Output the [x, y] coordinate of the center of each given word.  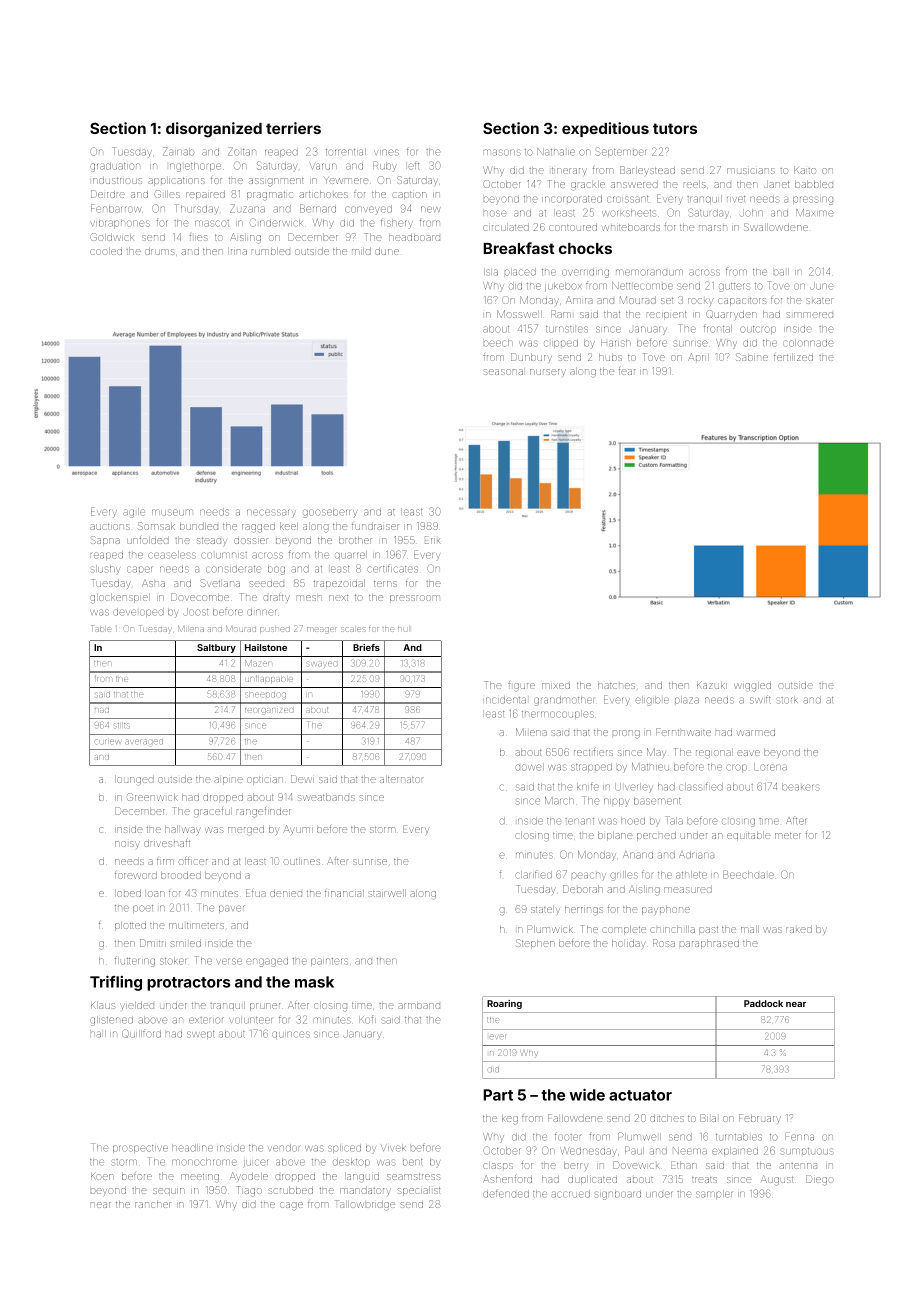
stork [787, 700]
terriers [293, 128]
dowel [529, 767]
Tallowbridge [365, 1205]
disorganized [214, 130]
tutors [675, 128]
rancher [153, 1204]
